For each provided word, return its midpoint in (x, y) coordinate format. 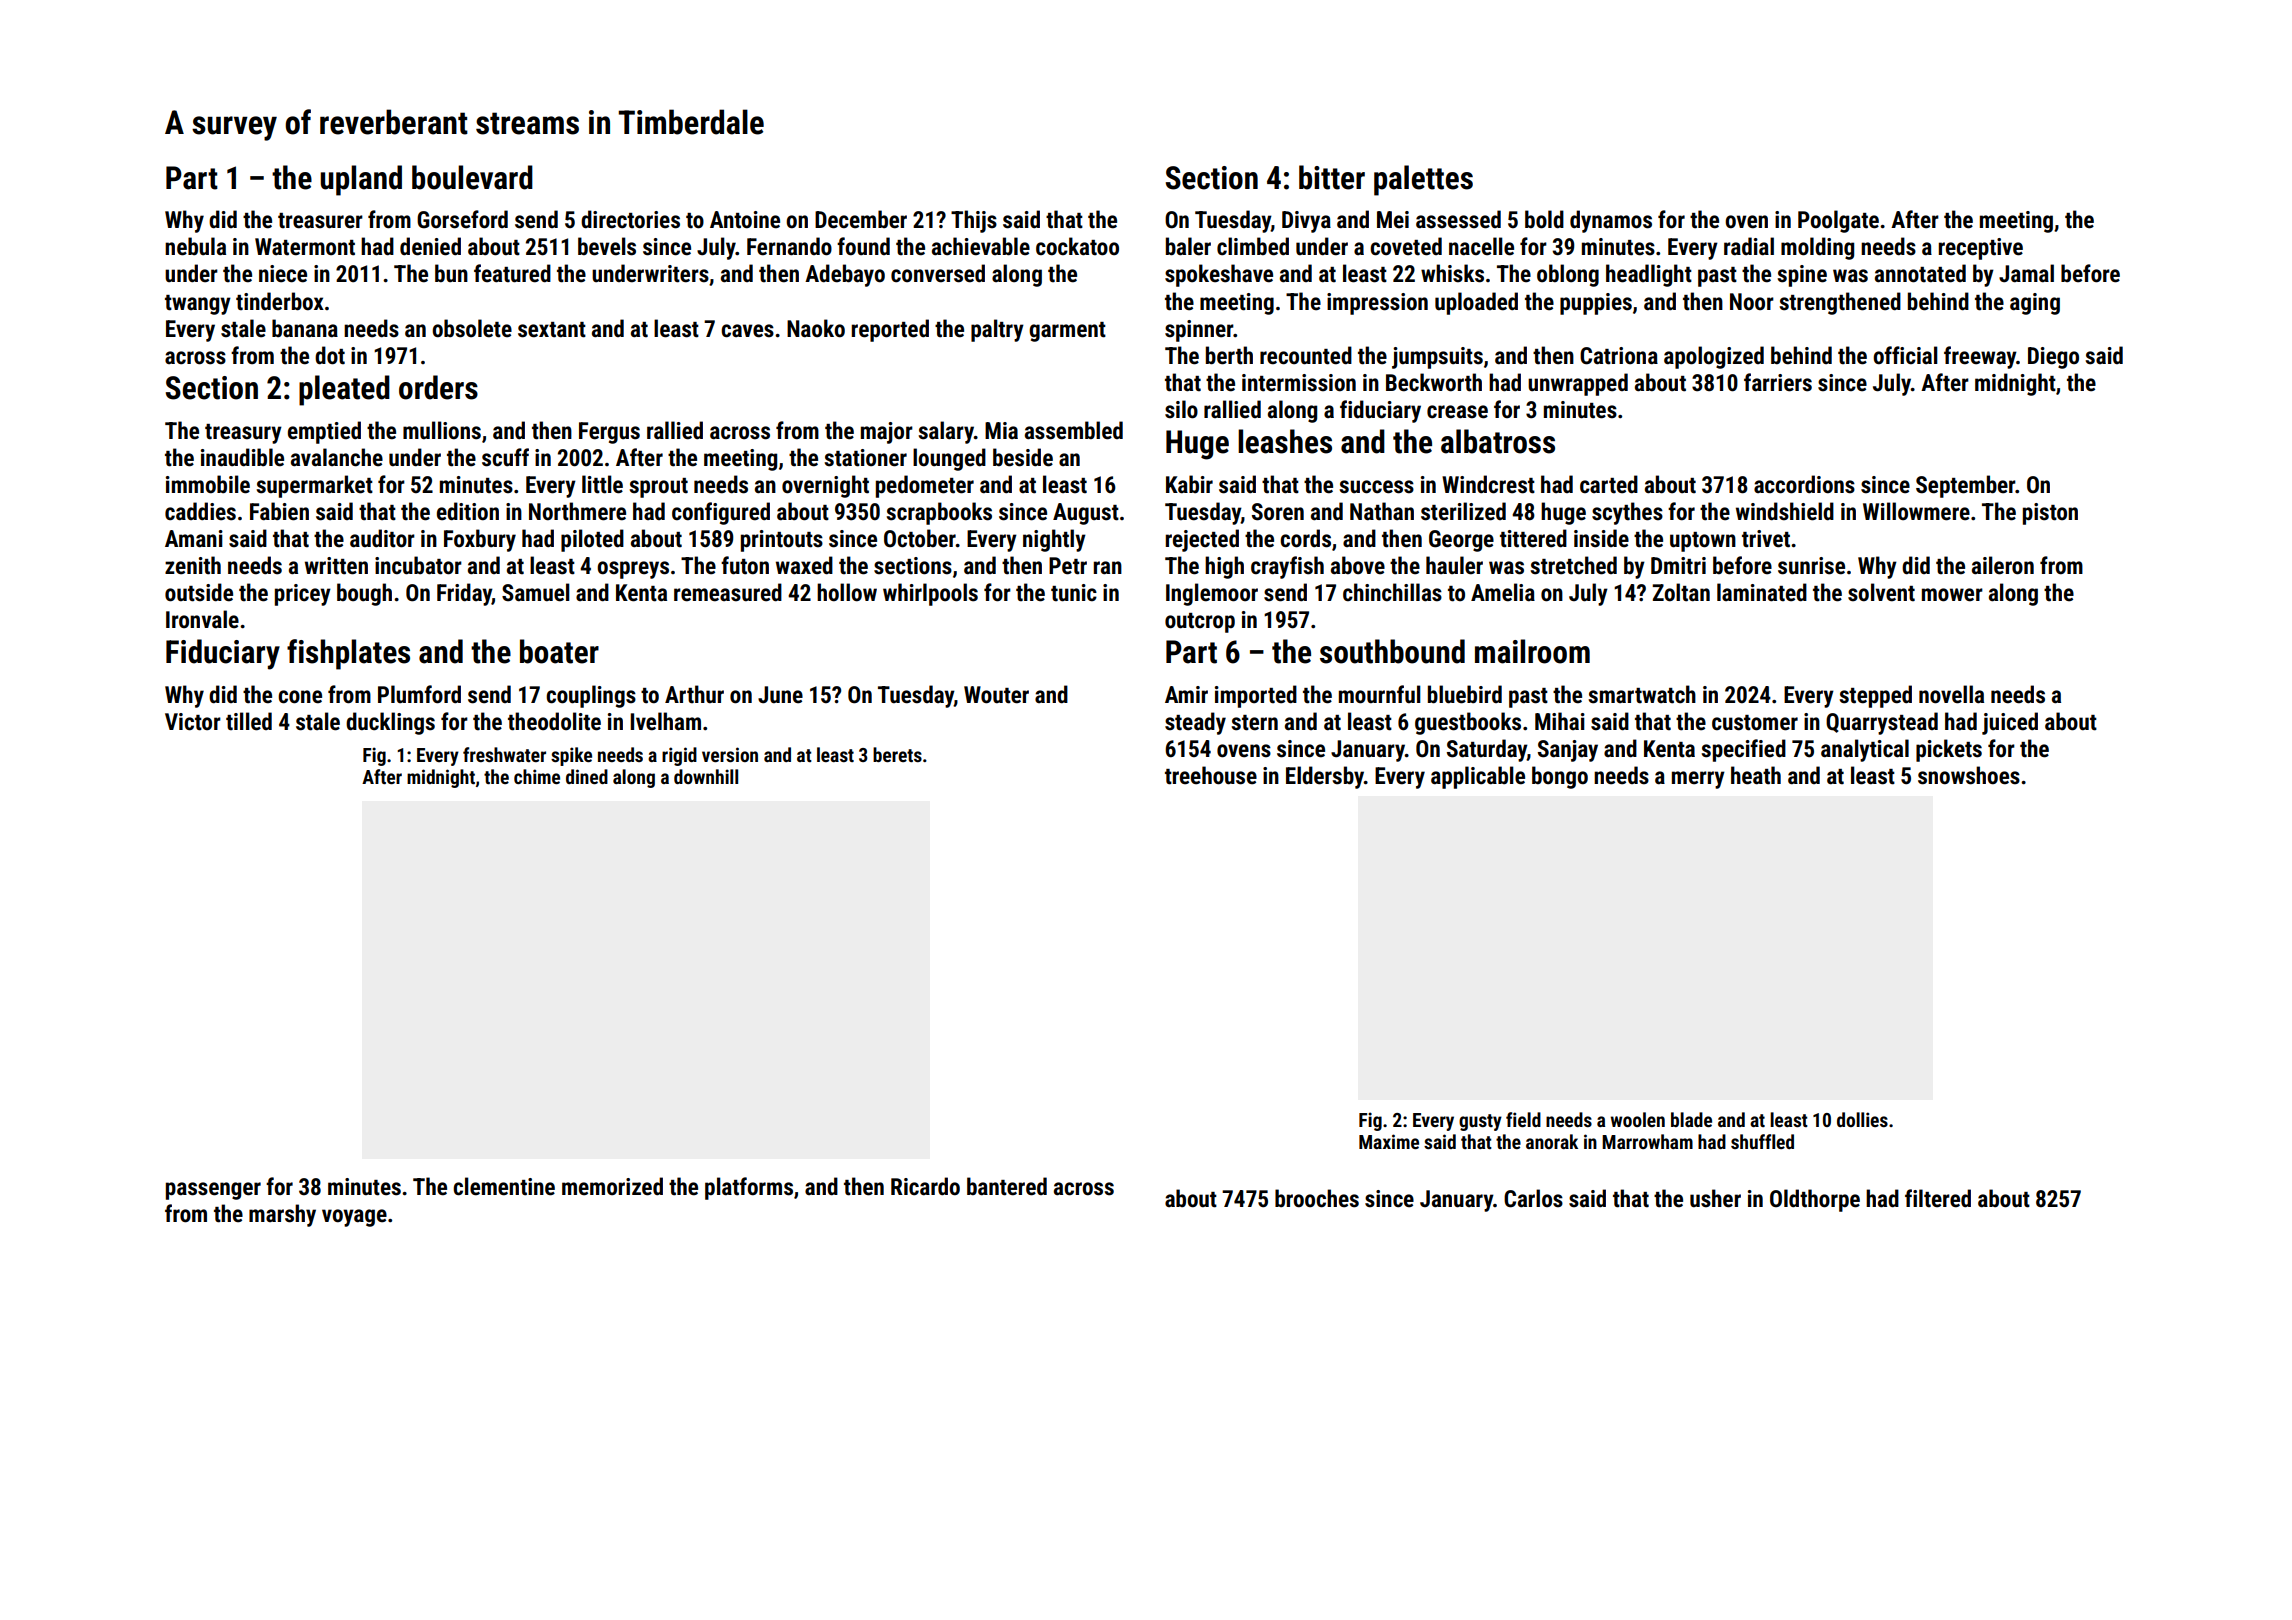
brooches (1317, 1198)
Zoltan (1681, 592)
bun (451, 273)
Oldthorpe (1815, 1200)
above (1358, 565)
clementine (504, 1186)
